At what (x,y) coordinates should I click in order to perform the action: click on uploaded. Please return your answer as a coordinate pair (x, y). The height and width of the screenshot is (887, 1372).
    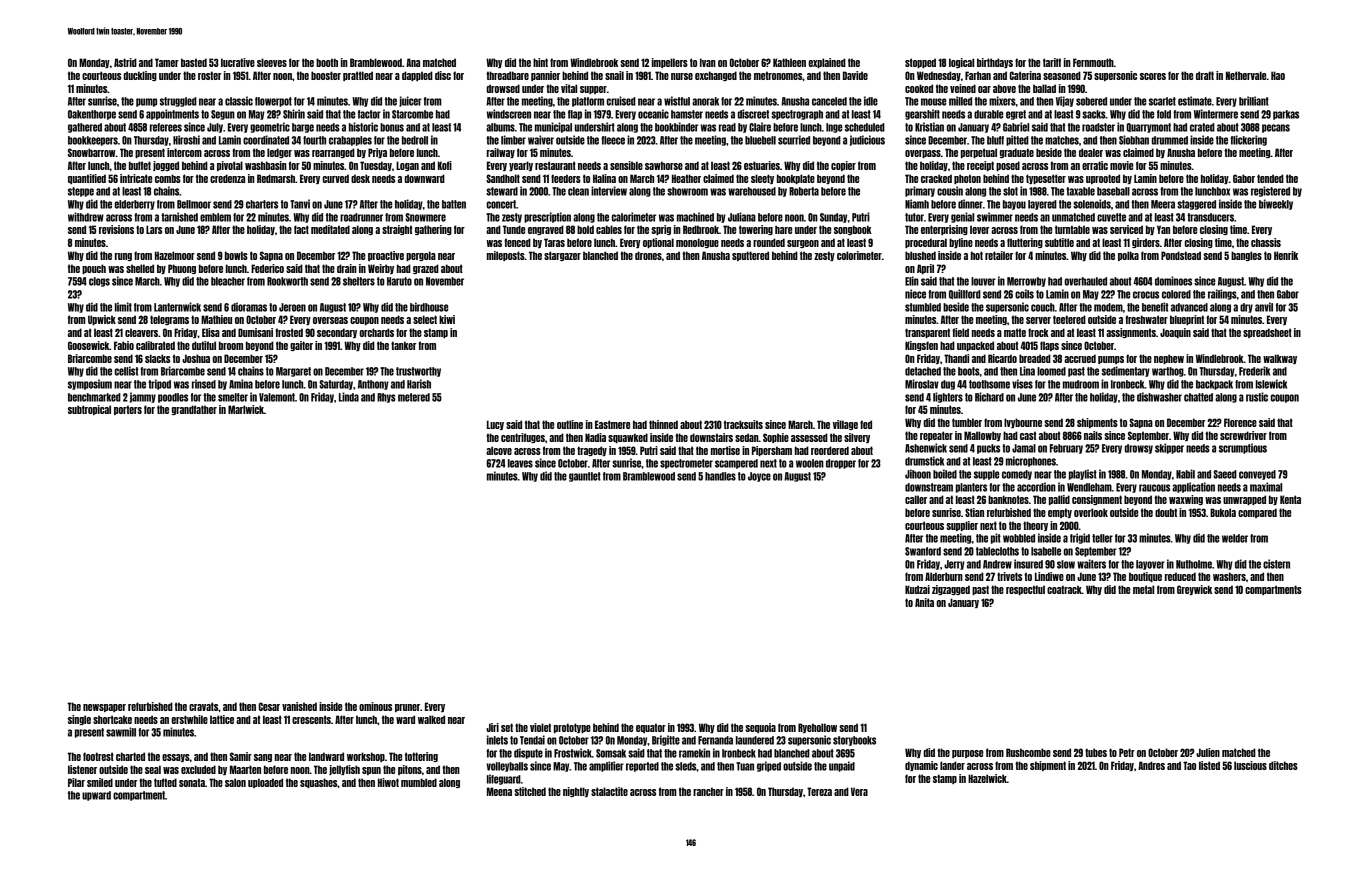
    Looking at the image, I should click on (265, 783).
